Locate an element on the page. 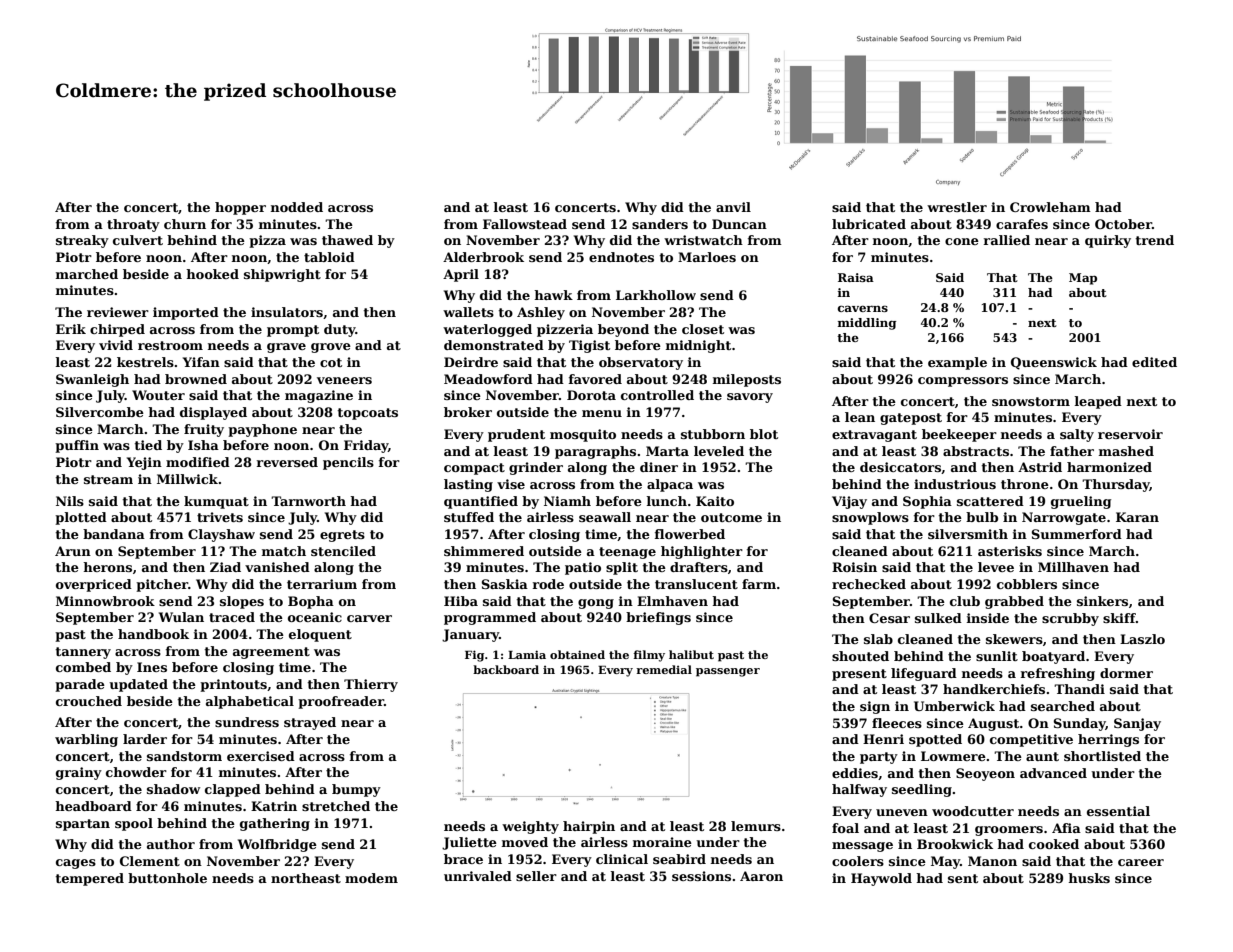 This document has width=1233, height=952. thawed is located at coordinates (347, 240).
